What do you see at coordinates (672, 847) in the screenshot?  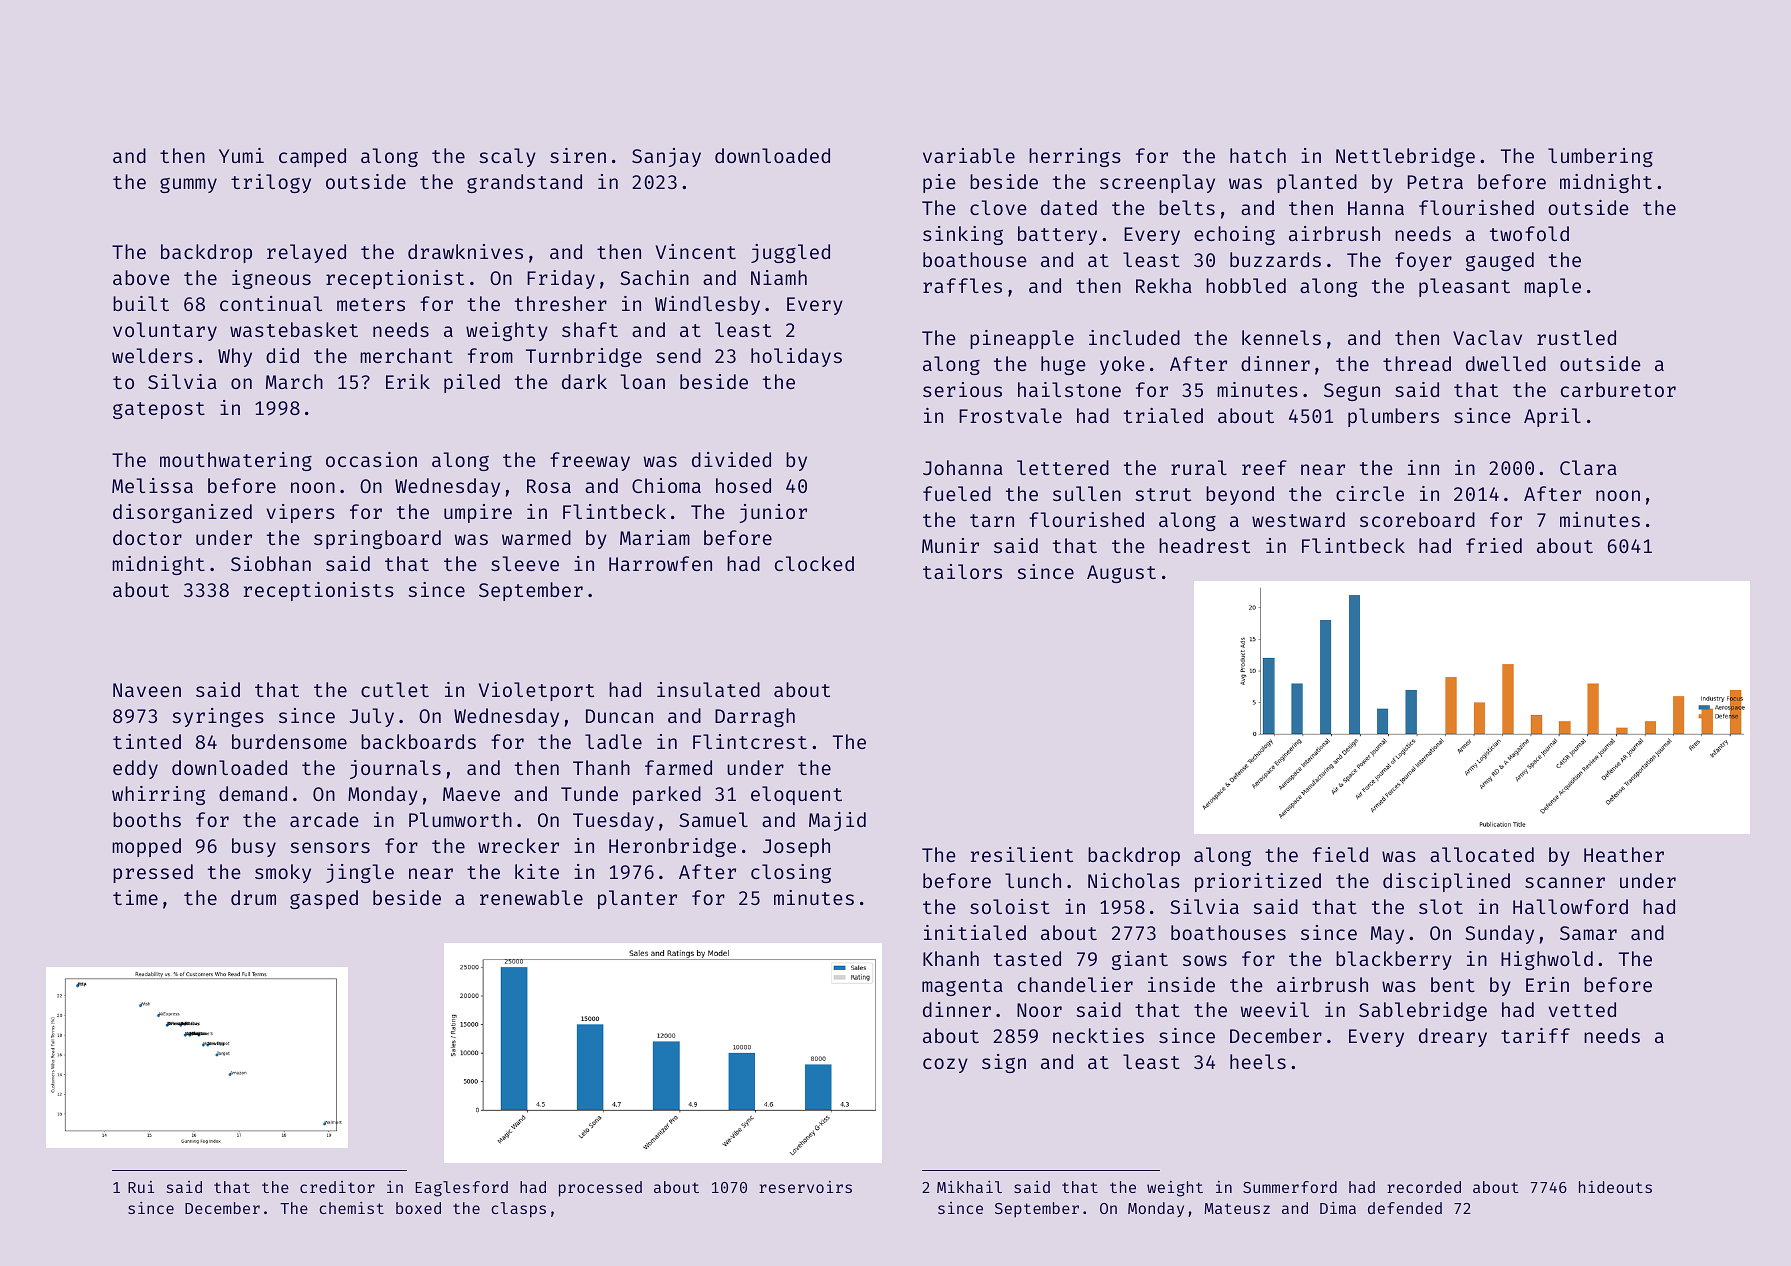 I see `Heronbridge` at bounding box center [672, 847].
